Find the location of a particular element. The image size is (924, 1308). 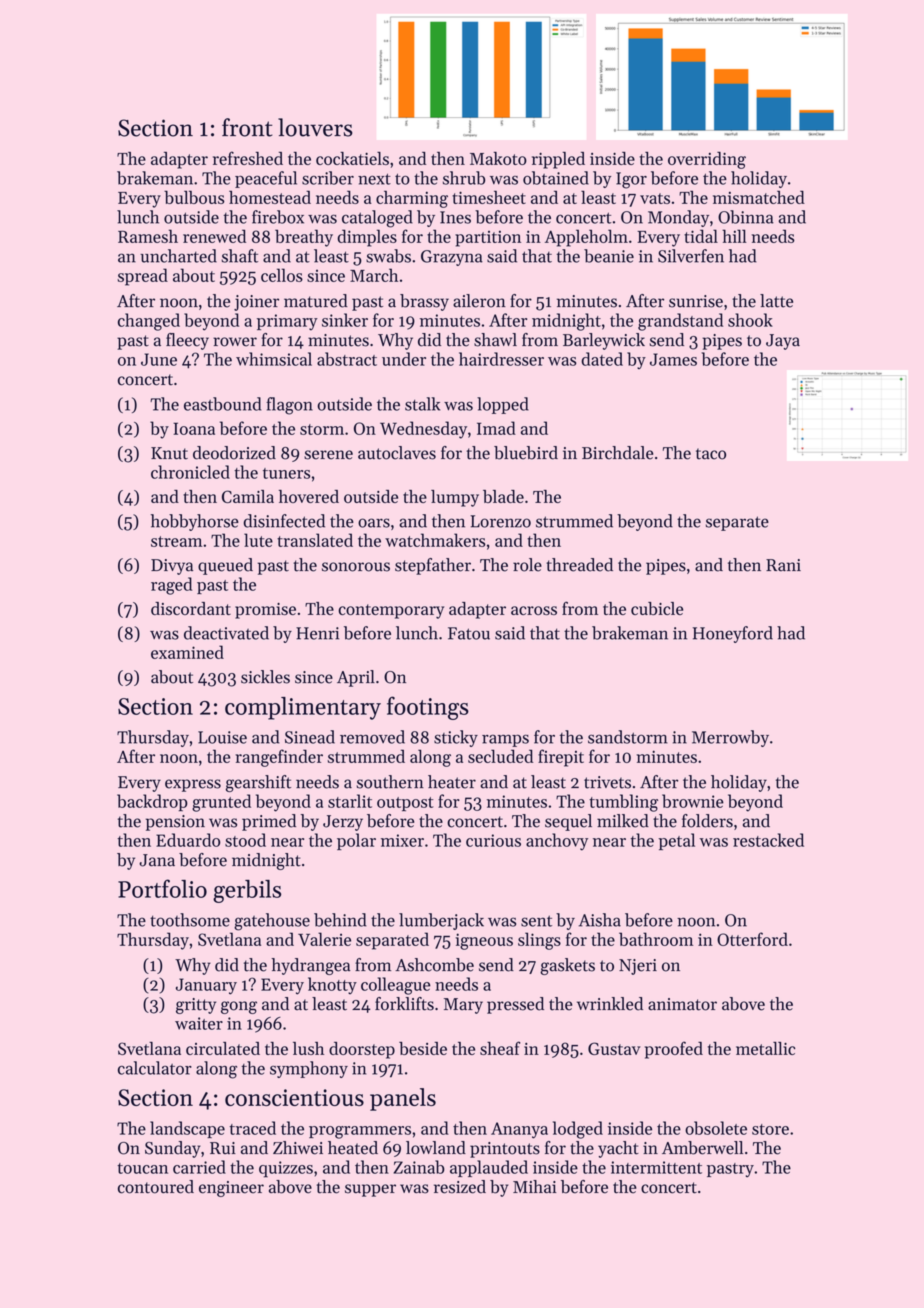

rippled is located at coordinates (558, 160).
